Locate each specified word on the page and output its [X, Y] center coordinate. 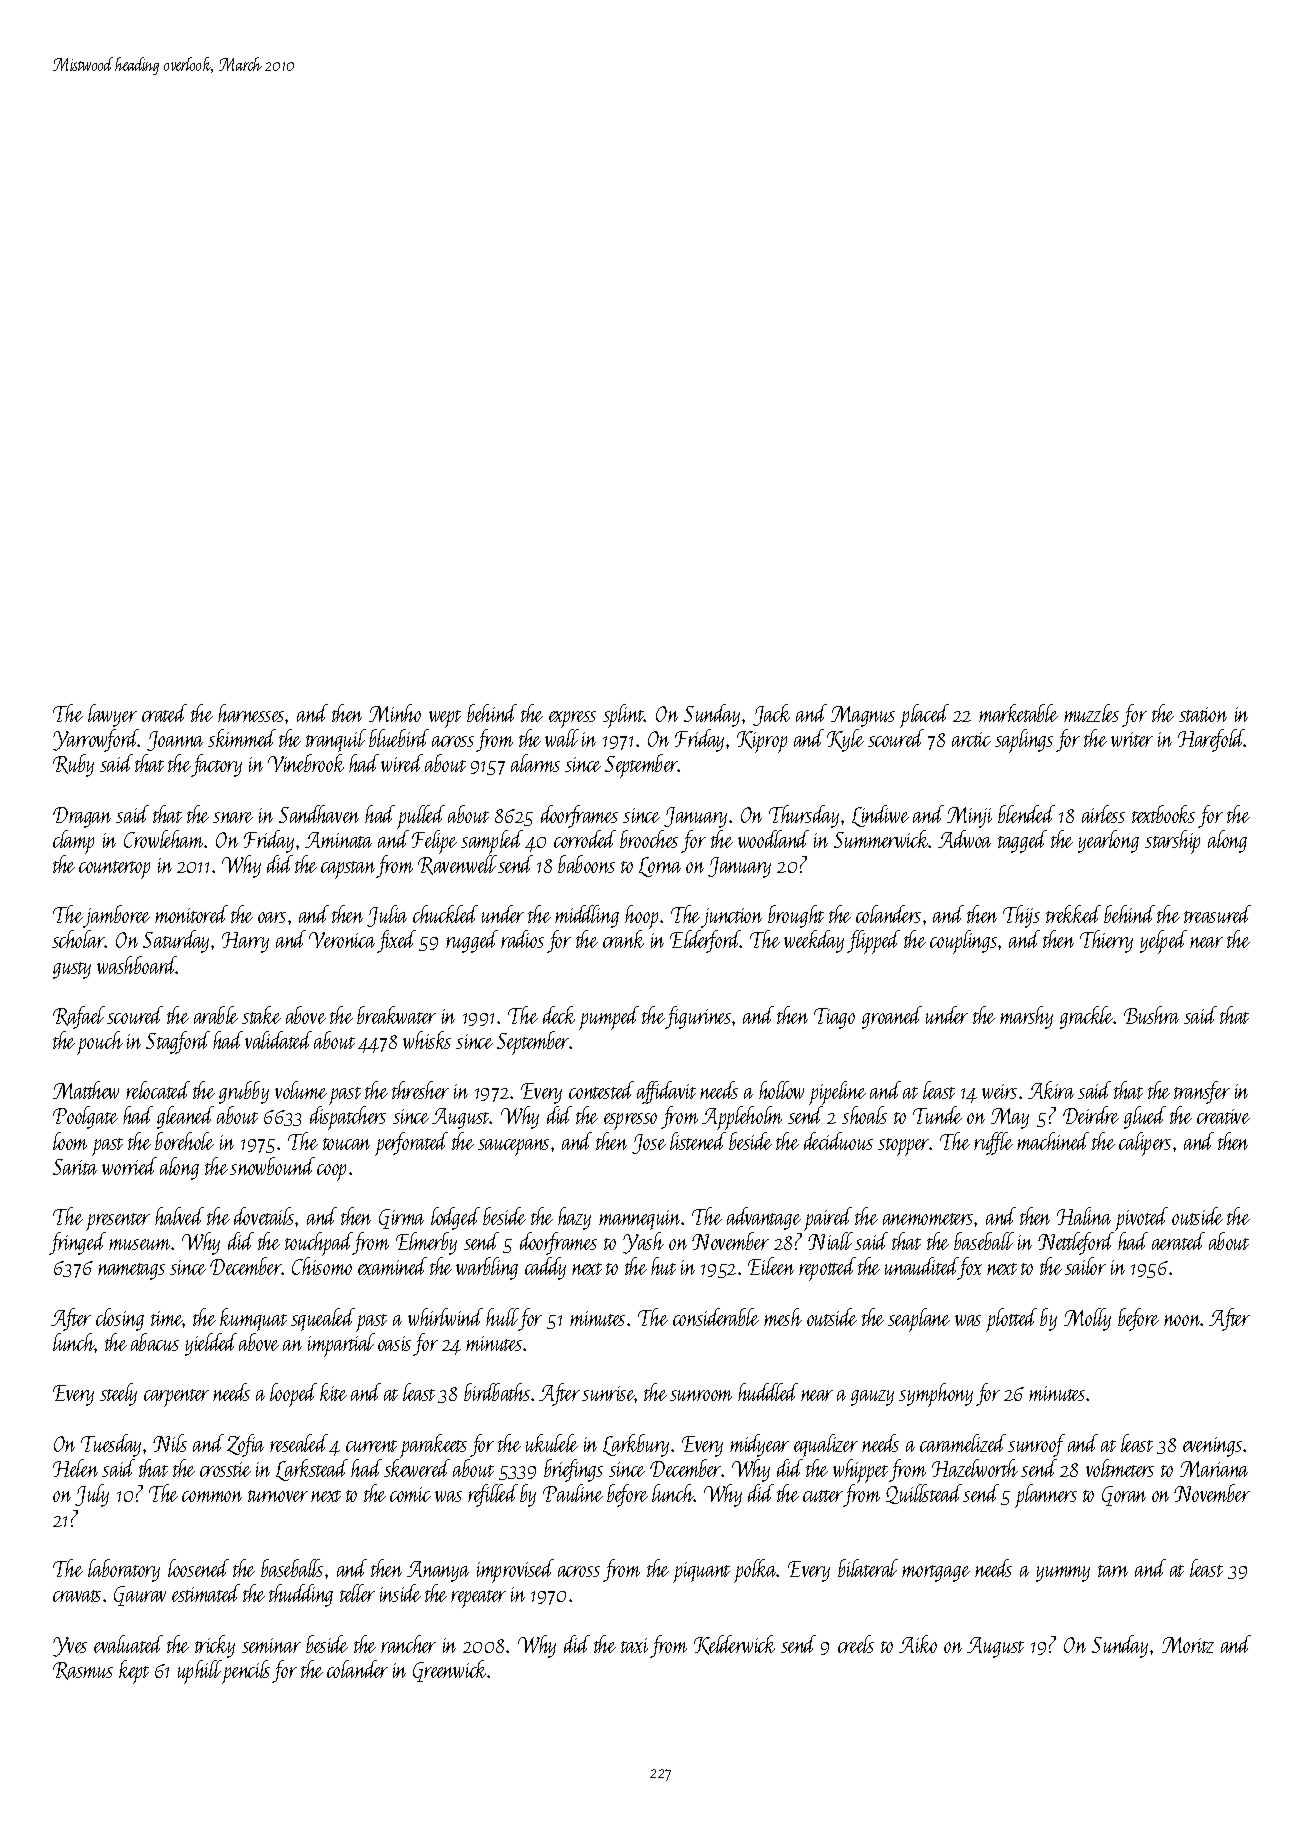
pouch [100, 1043]
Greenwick [450, 1671]
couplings [963, 942]
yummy [1063, 1574]
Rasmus [83, 1671]
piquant [701, 1572]
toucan [346, 1144]
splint [623, 716]
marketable [1018, 713]
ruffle [993, 1143]
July [92, 1495]
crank [623, 939]
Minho [395, 713]
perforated [411, 1144]
